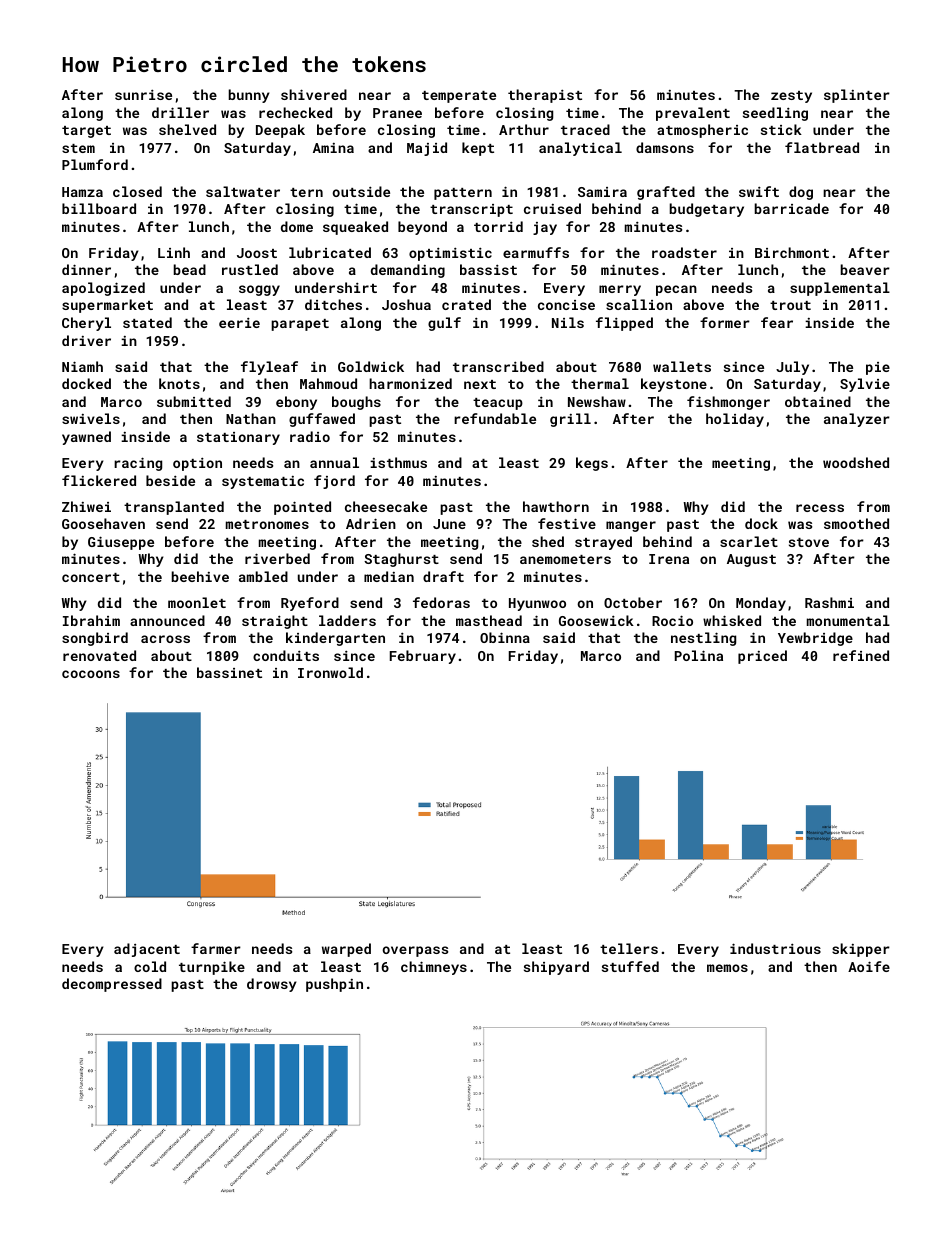  I want to click on target, so click(86, 132).
